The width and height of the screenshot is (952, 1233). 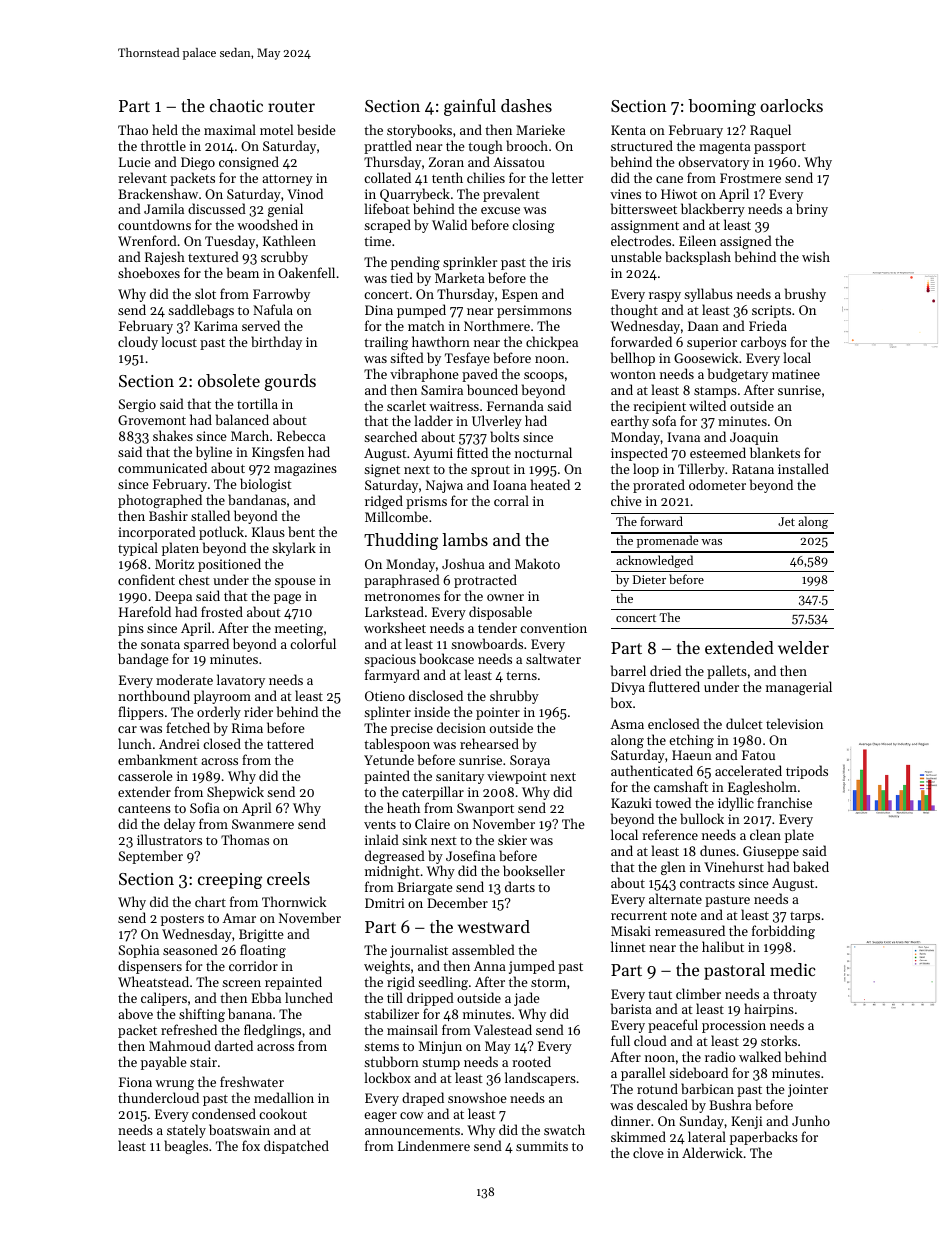 What do you see at coordinates (487, 643) in the screenshot?
I see `snowboards` at bounding box center [487, 643].
